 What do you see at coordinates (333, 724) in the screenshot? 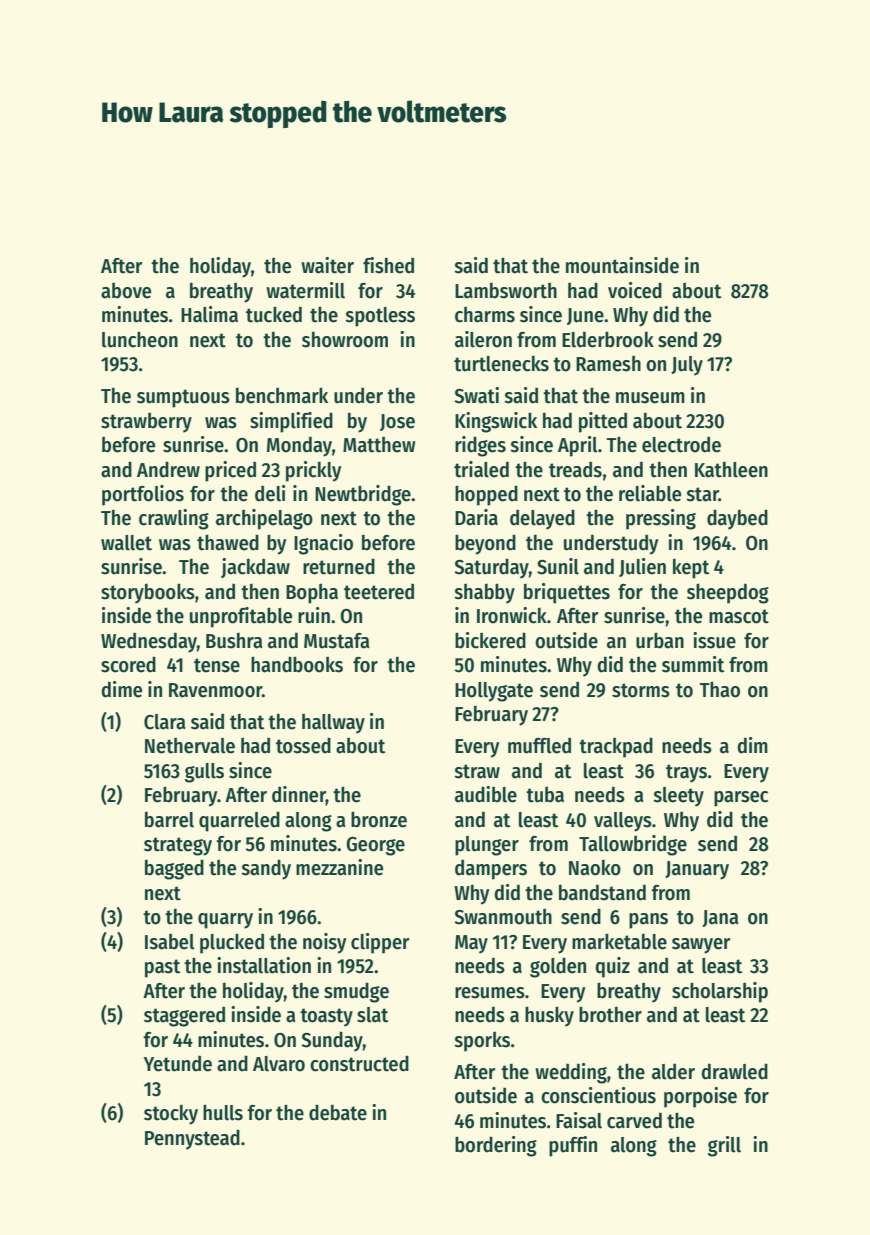
I see `hallway` at bounding box center [333, 724].
